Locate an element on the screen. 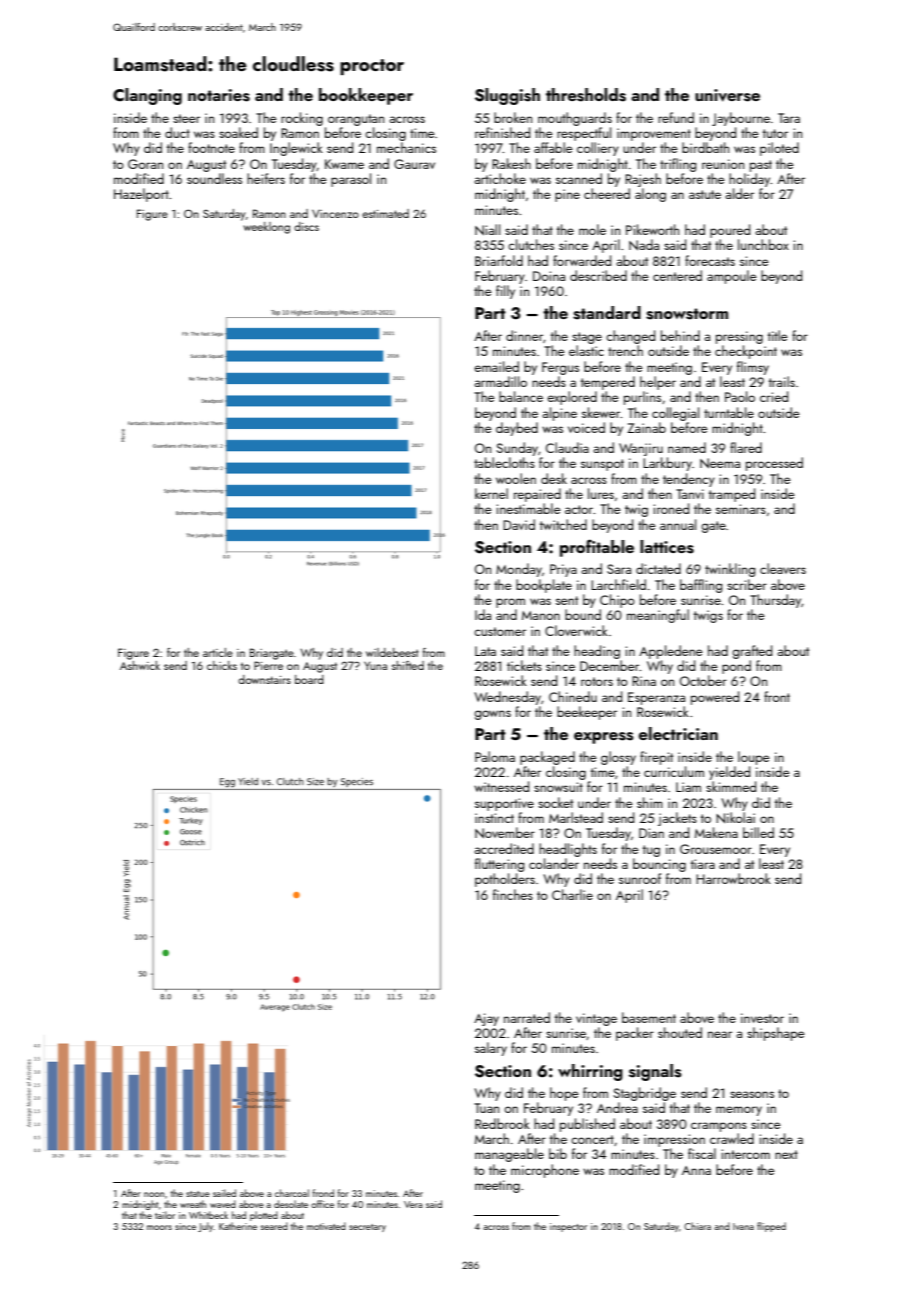  crawled is located at coordinates (732, 1138).
